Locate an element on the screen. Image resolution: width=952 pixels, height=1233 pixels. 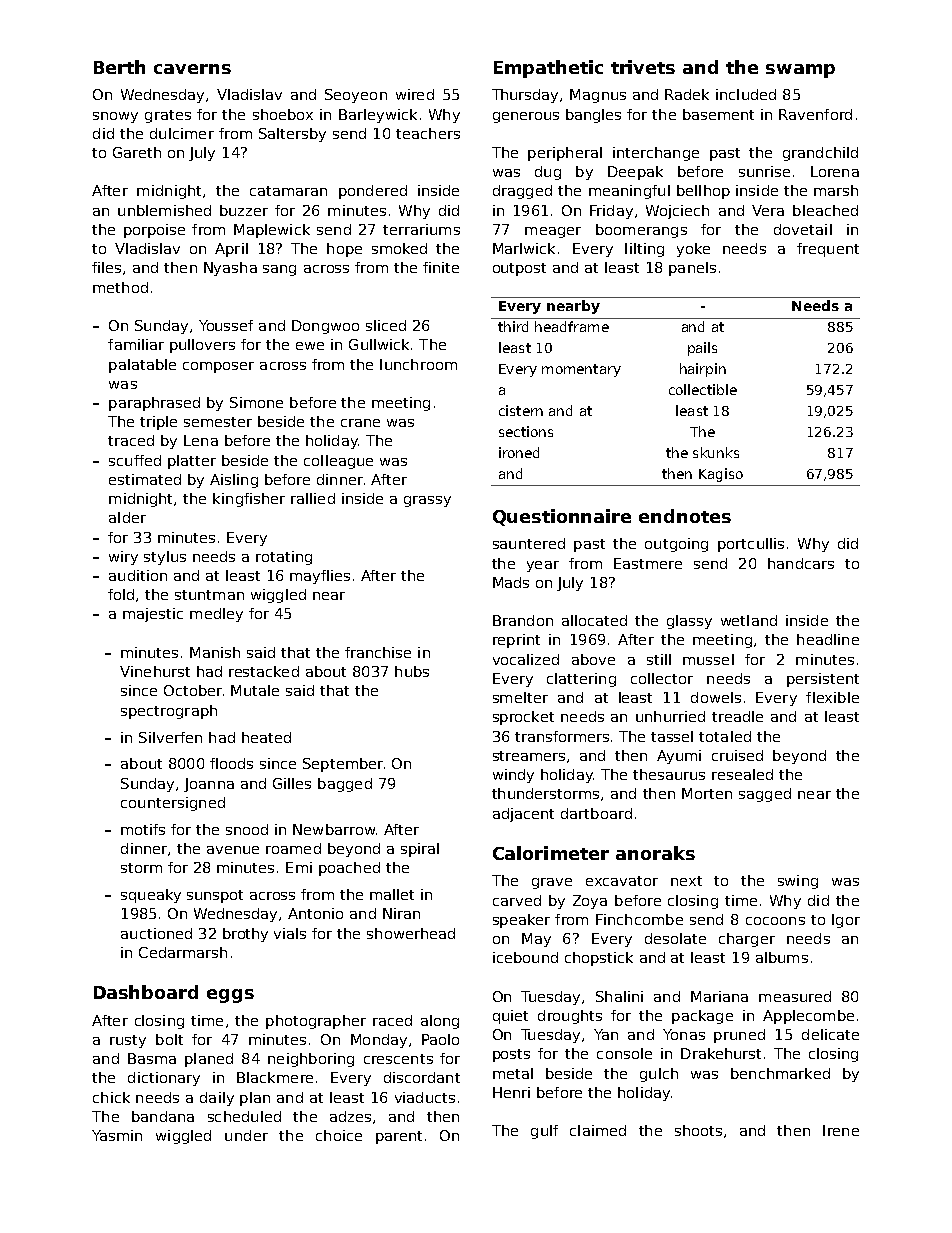
Calorimeter is located at coordinates (551, 853).
